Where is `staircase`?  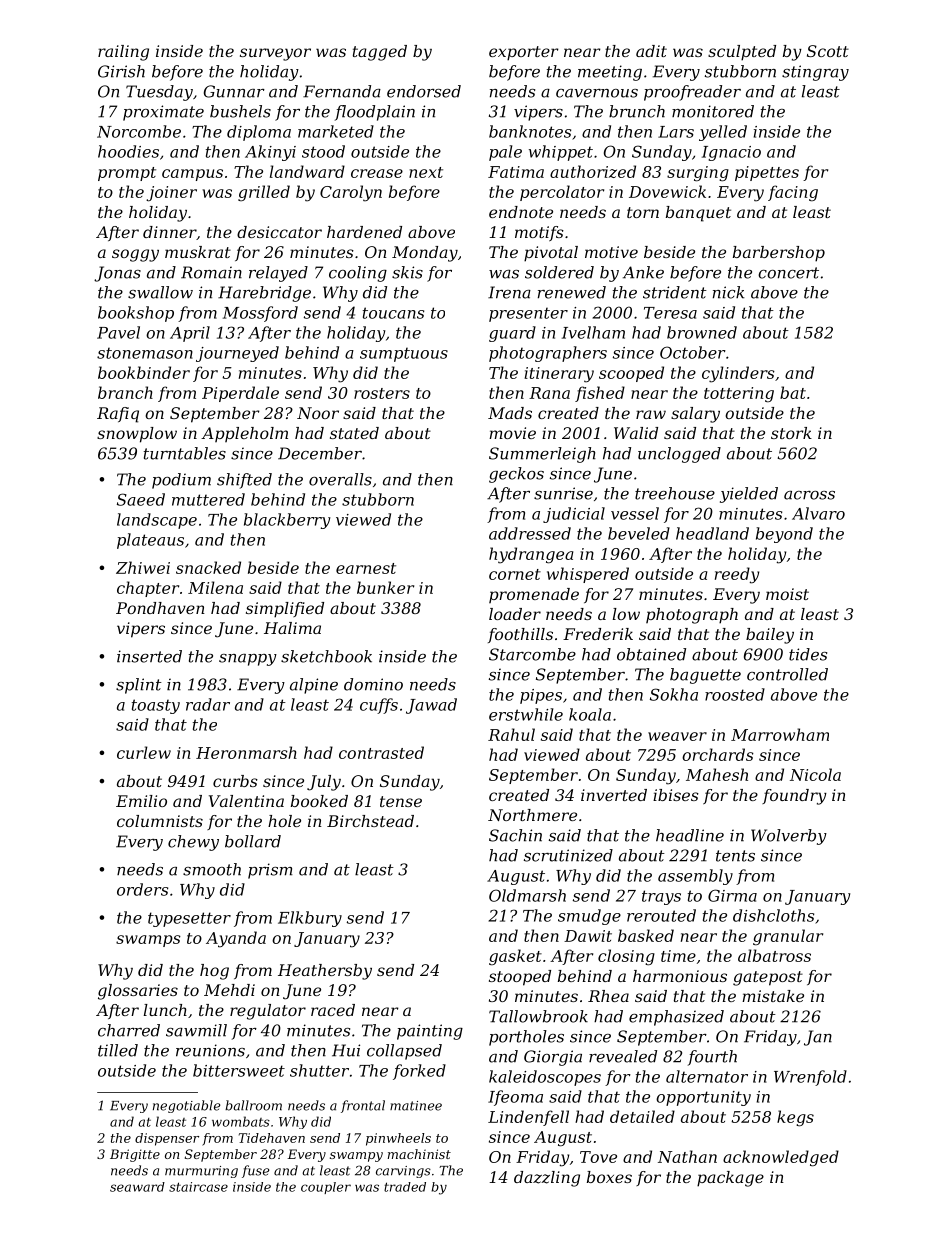 staircase is located at coordinates (198, 1187).
